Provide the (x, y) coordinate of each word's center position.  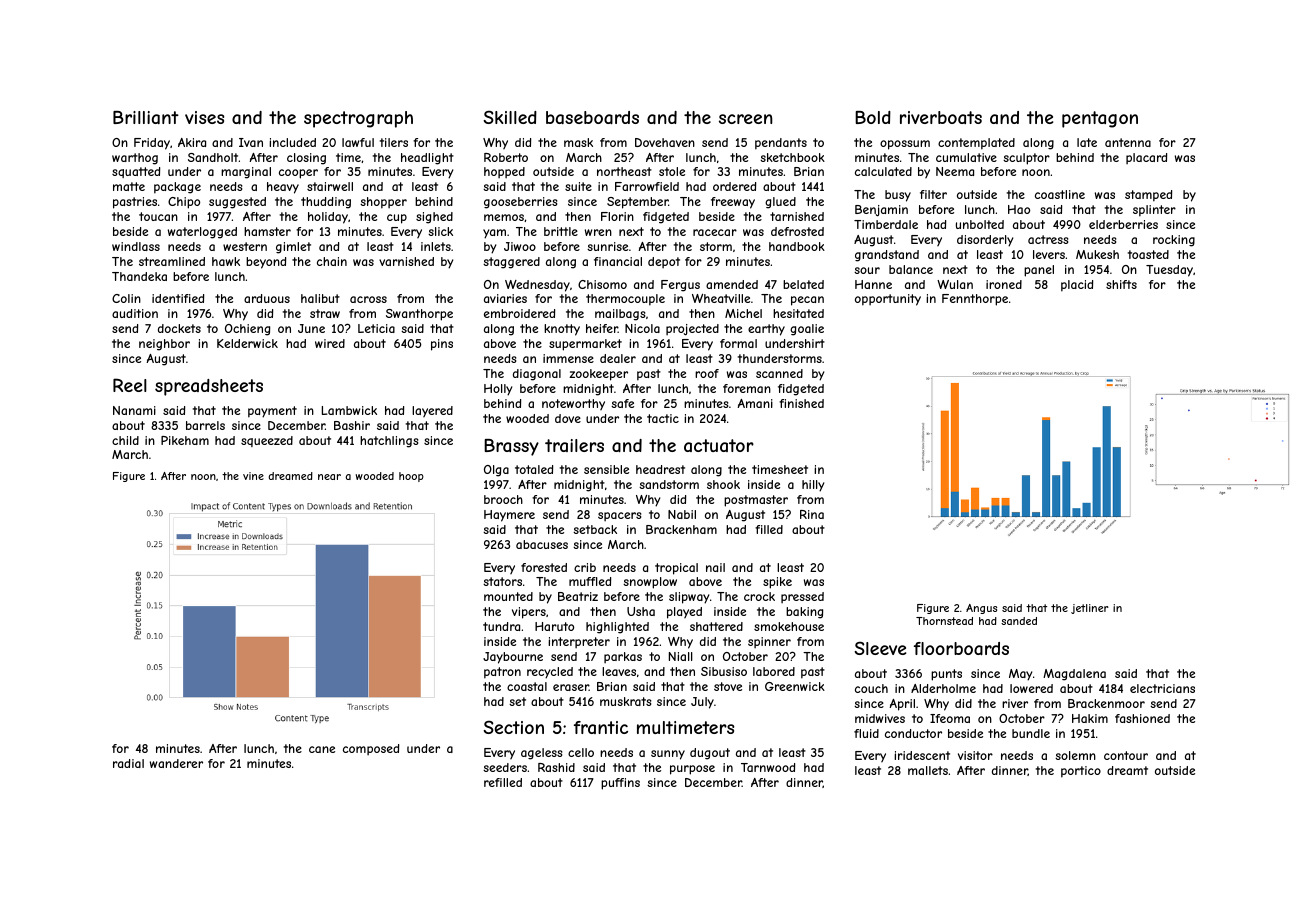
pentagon (1100, 119)
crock (759, 596)
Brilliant (146, 117)
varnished (406, 261)
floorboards (961, 648)
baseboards (592, 117)
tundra (501, 626)
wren (598, 232)
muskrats (625, 701)
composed (371, 749)
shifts (1121, 284)
